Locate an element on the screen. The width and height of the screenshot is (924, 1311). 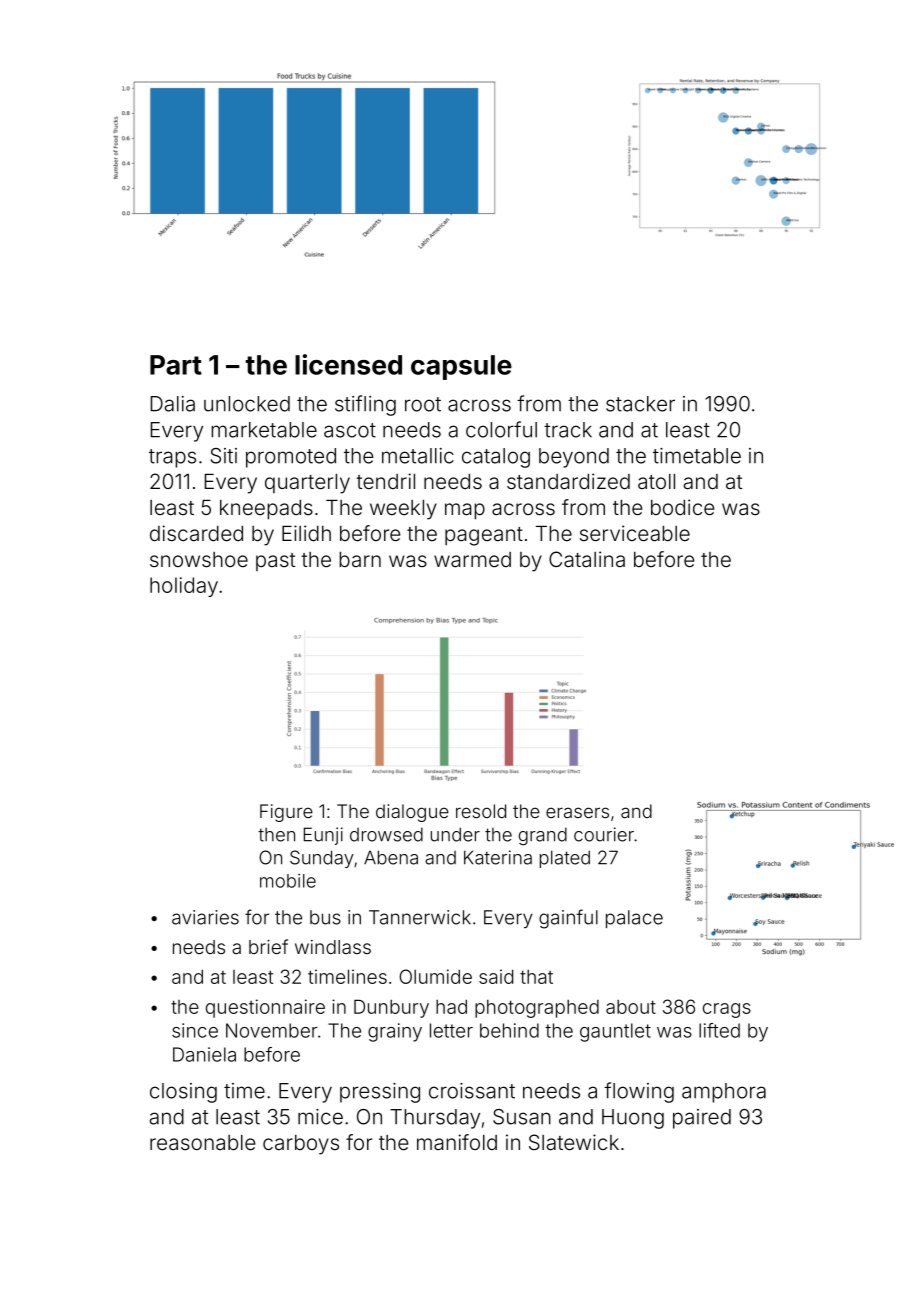
warmed is located at coordinates (472, 559).
